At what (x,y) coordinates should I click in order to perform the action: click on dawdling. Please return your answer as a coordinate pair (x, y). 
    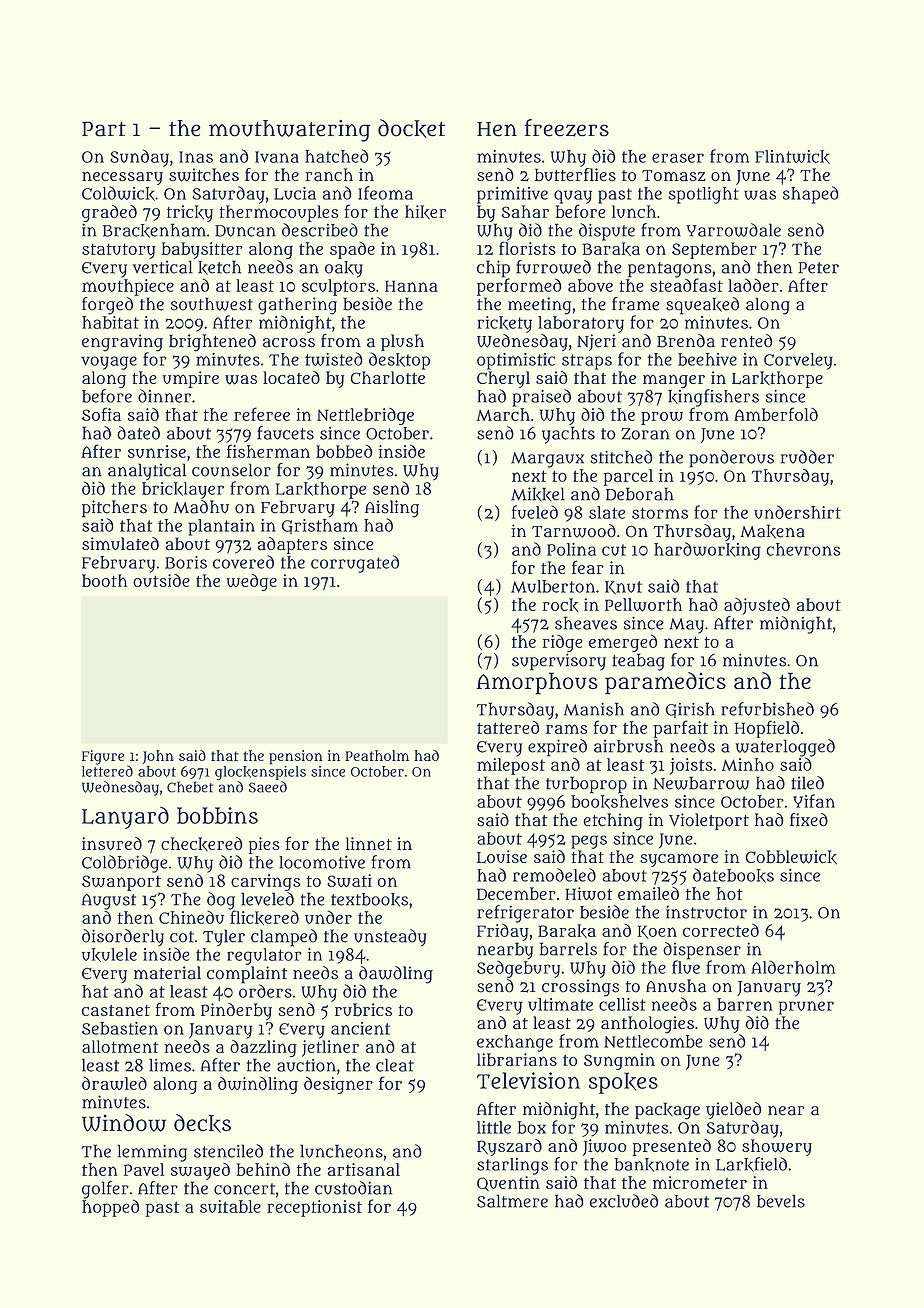
    Looking at the image, I should click on (396, 975).
